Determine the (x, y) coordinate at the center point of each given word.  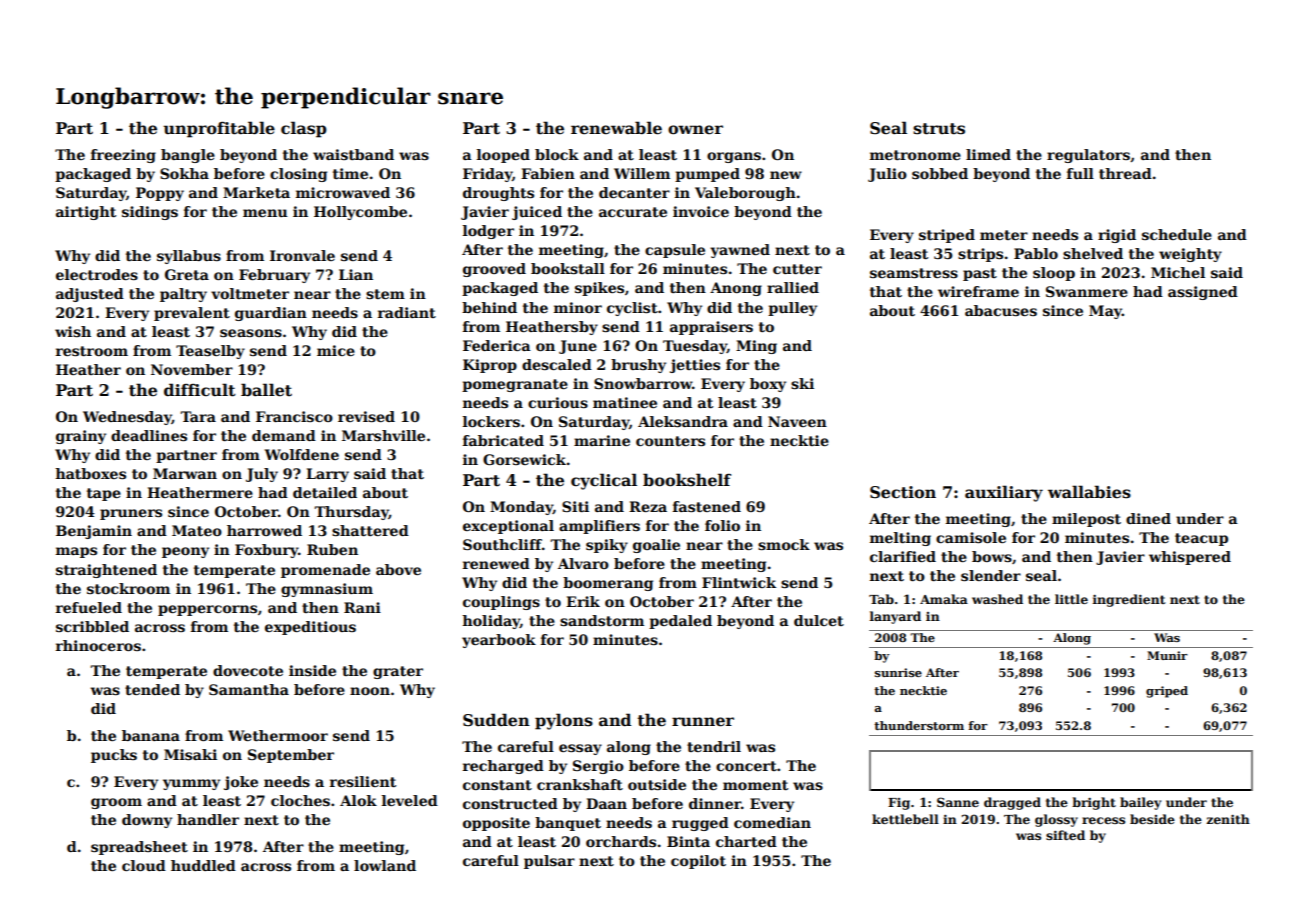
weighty (1190, 255)
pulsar (549, 862)
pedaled (680, 622)
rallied (793, 287)
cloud (144, 865)
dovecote (248, 670)
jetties (695, 366)
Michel (1178, 272)
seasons (251, 333)
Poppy (160, 194)
